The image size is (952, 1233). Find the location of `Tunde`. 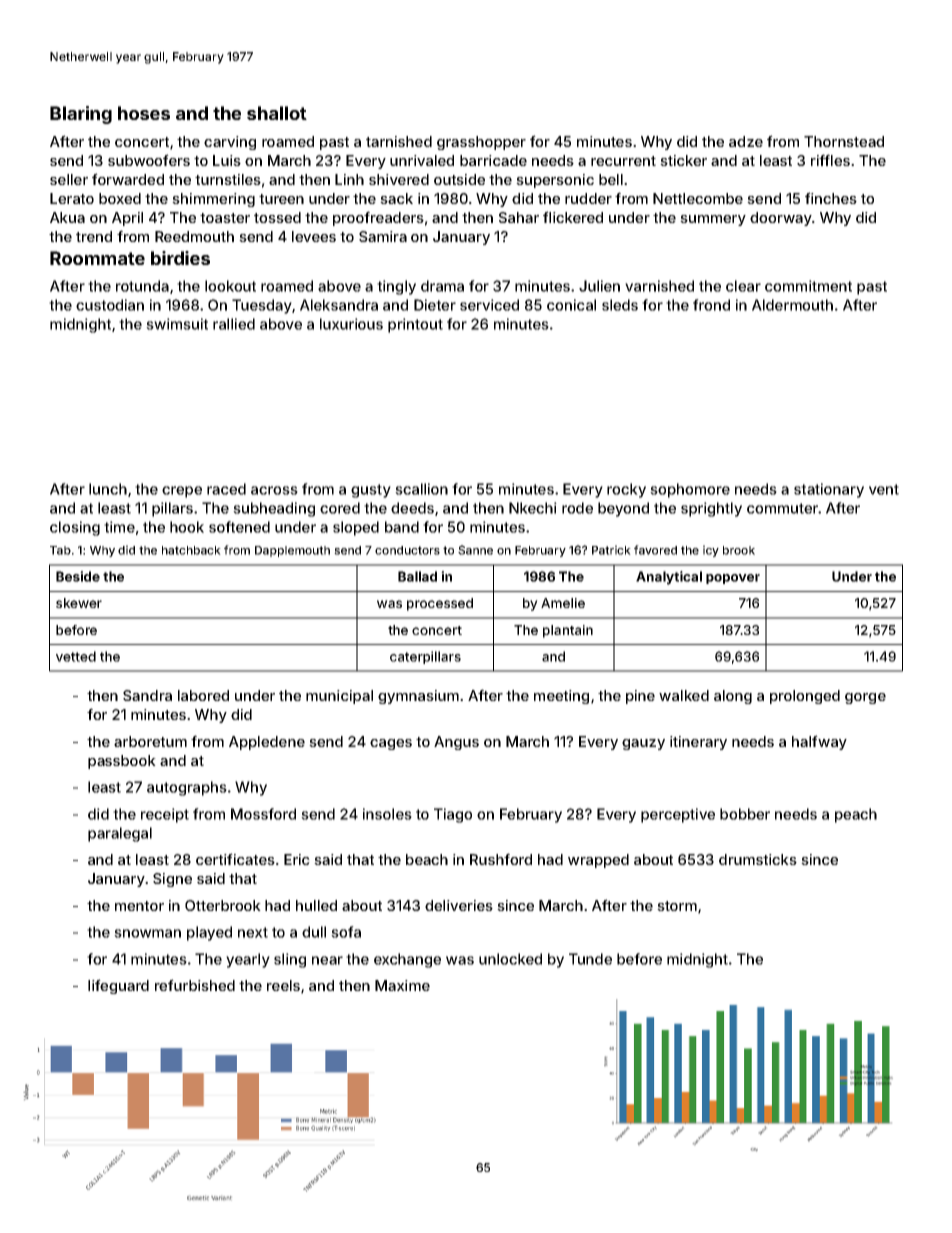

Tunde is located at coordinates (590, 959).
